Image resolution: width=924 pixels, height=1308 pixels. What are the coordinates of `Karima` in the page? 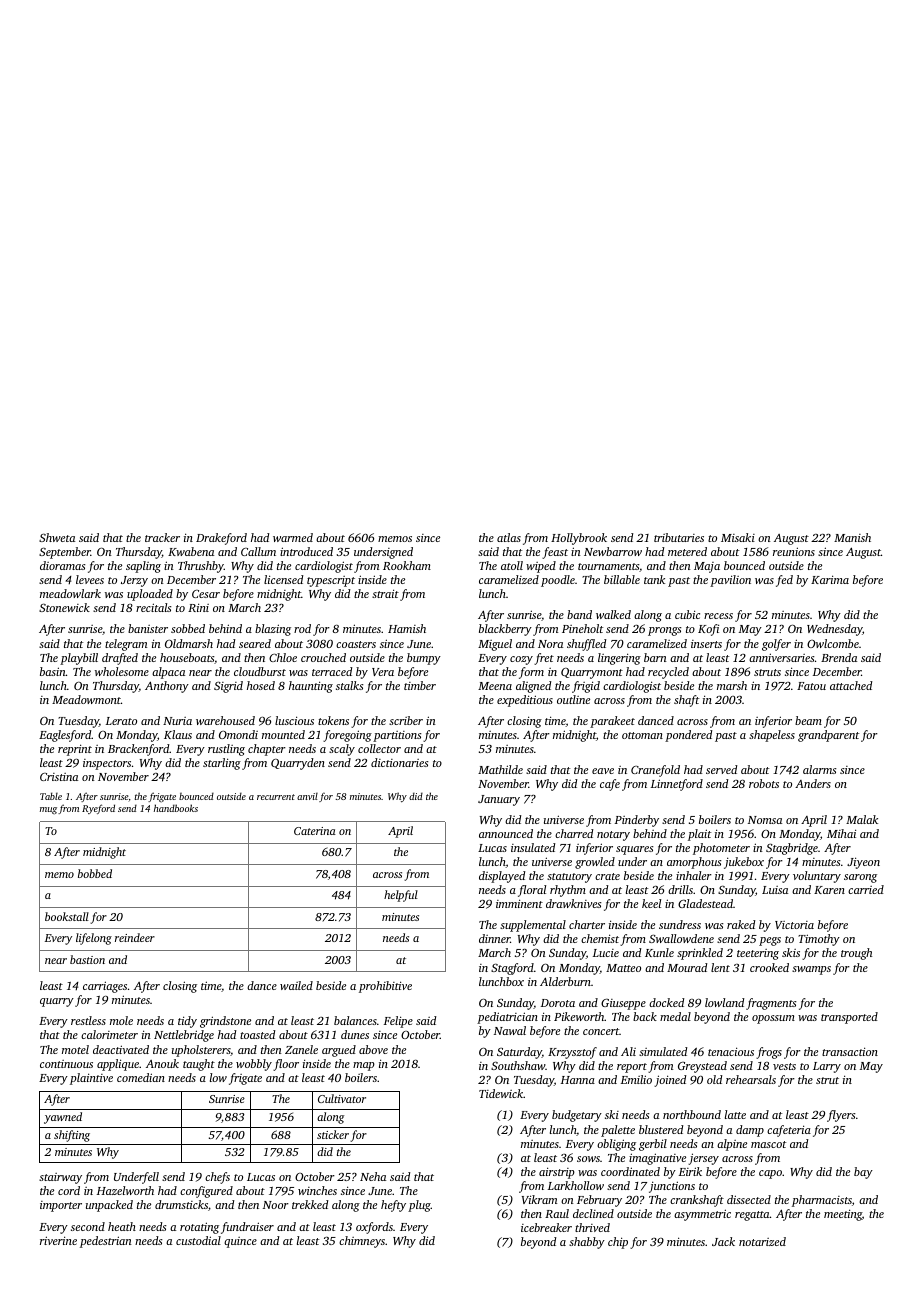 It's located at (830, 579).
